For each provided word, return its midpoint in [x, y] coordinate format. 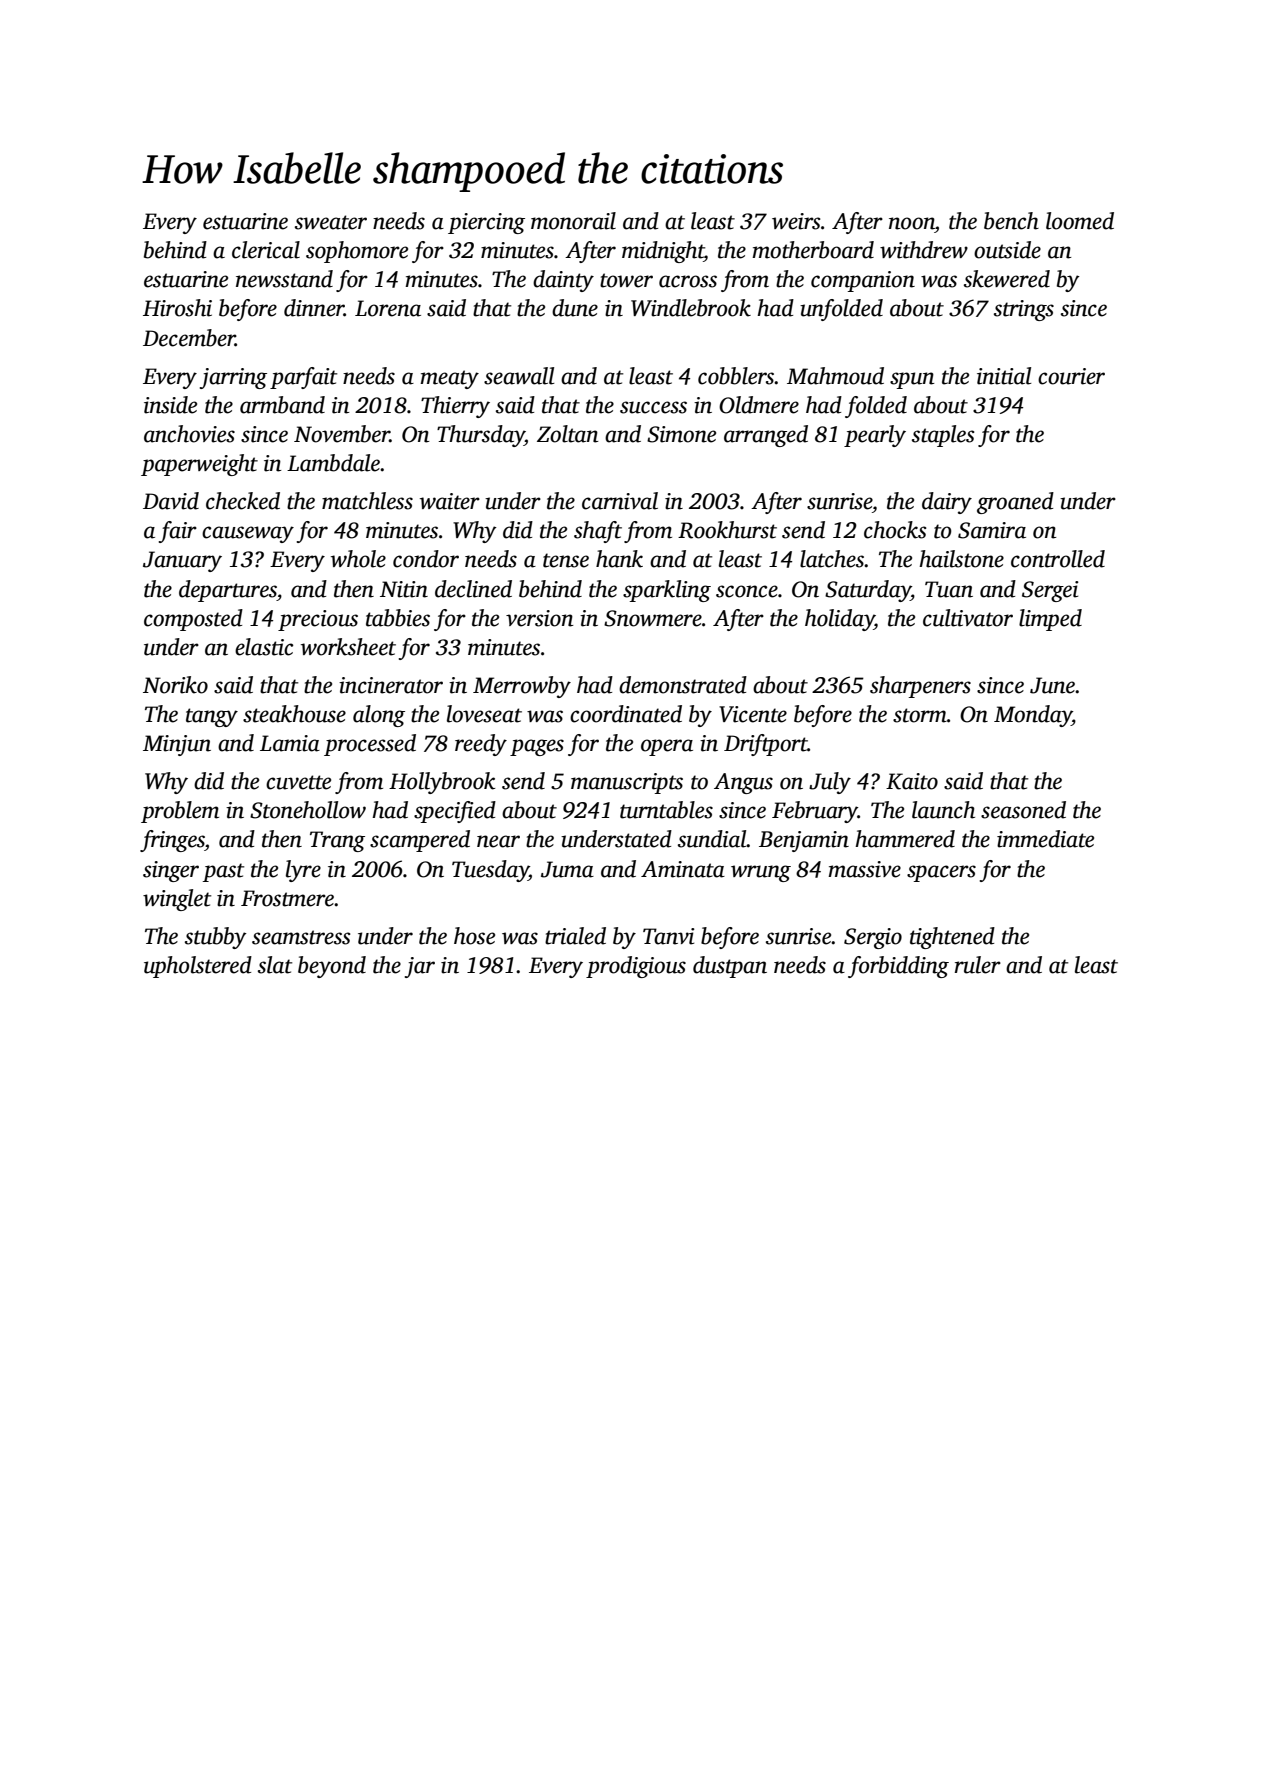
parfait [303, 378]
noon [912, 223]
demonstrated [683, 685]
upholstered [198, 967]
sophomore [357, 252]
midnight [663, 252]
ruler [978, 965]
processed [370, 745]
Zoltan [568, 434]
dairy [947, 503]
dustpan [730, 967]
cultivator [968, 618]
